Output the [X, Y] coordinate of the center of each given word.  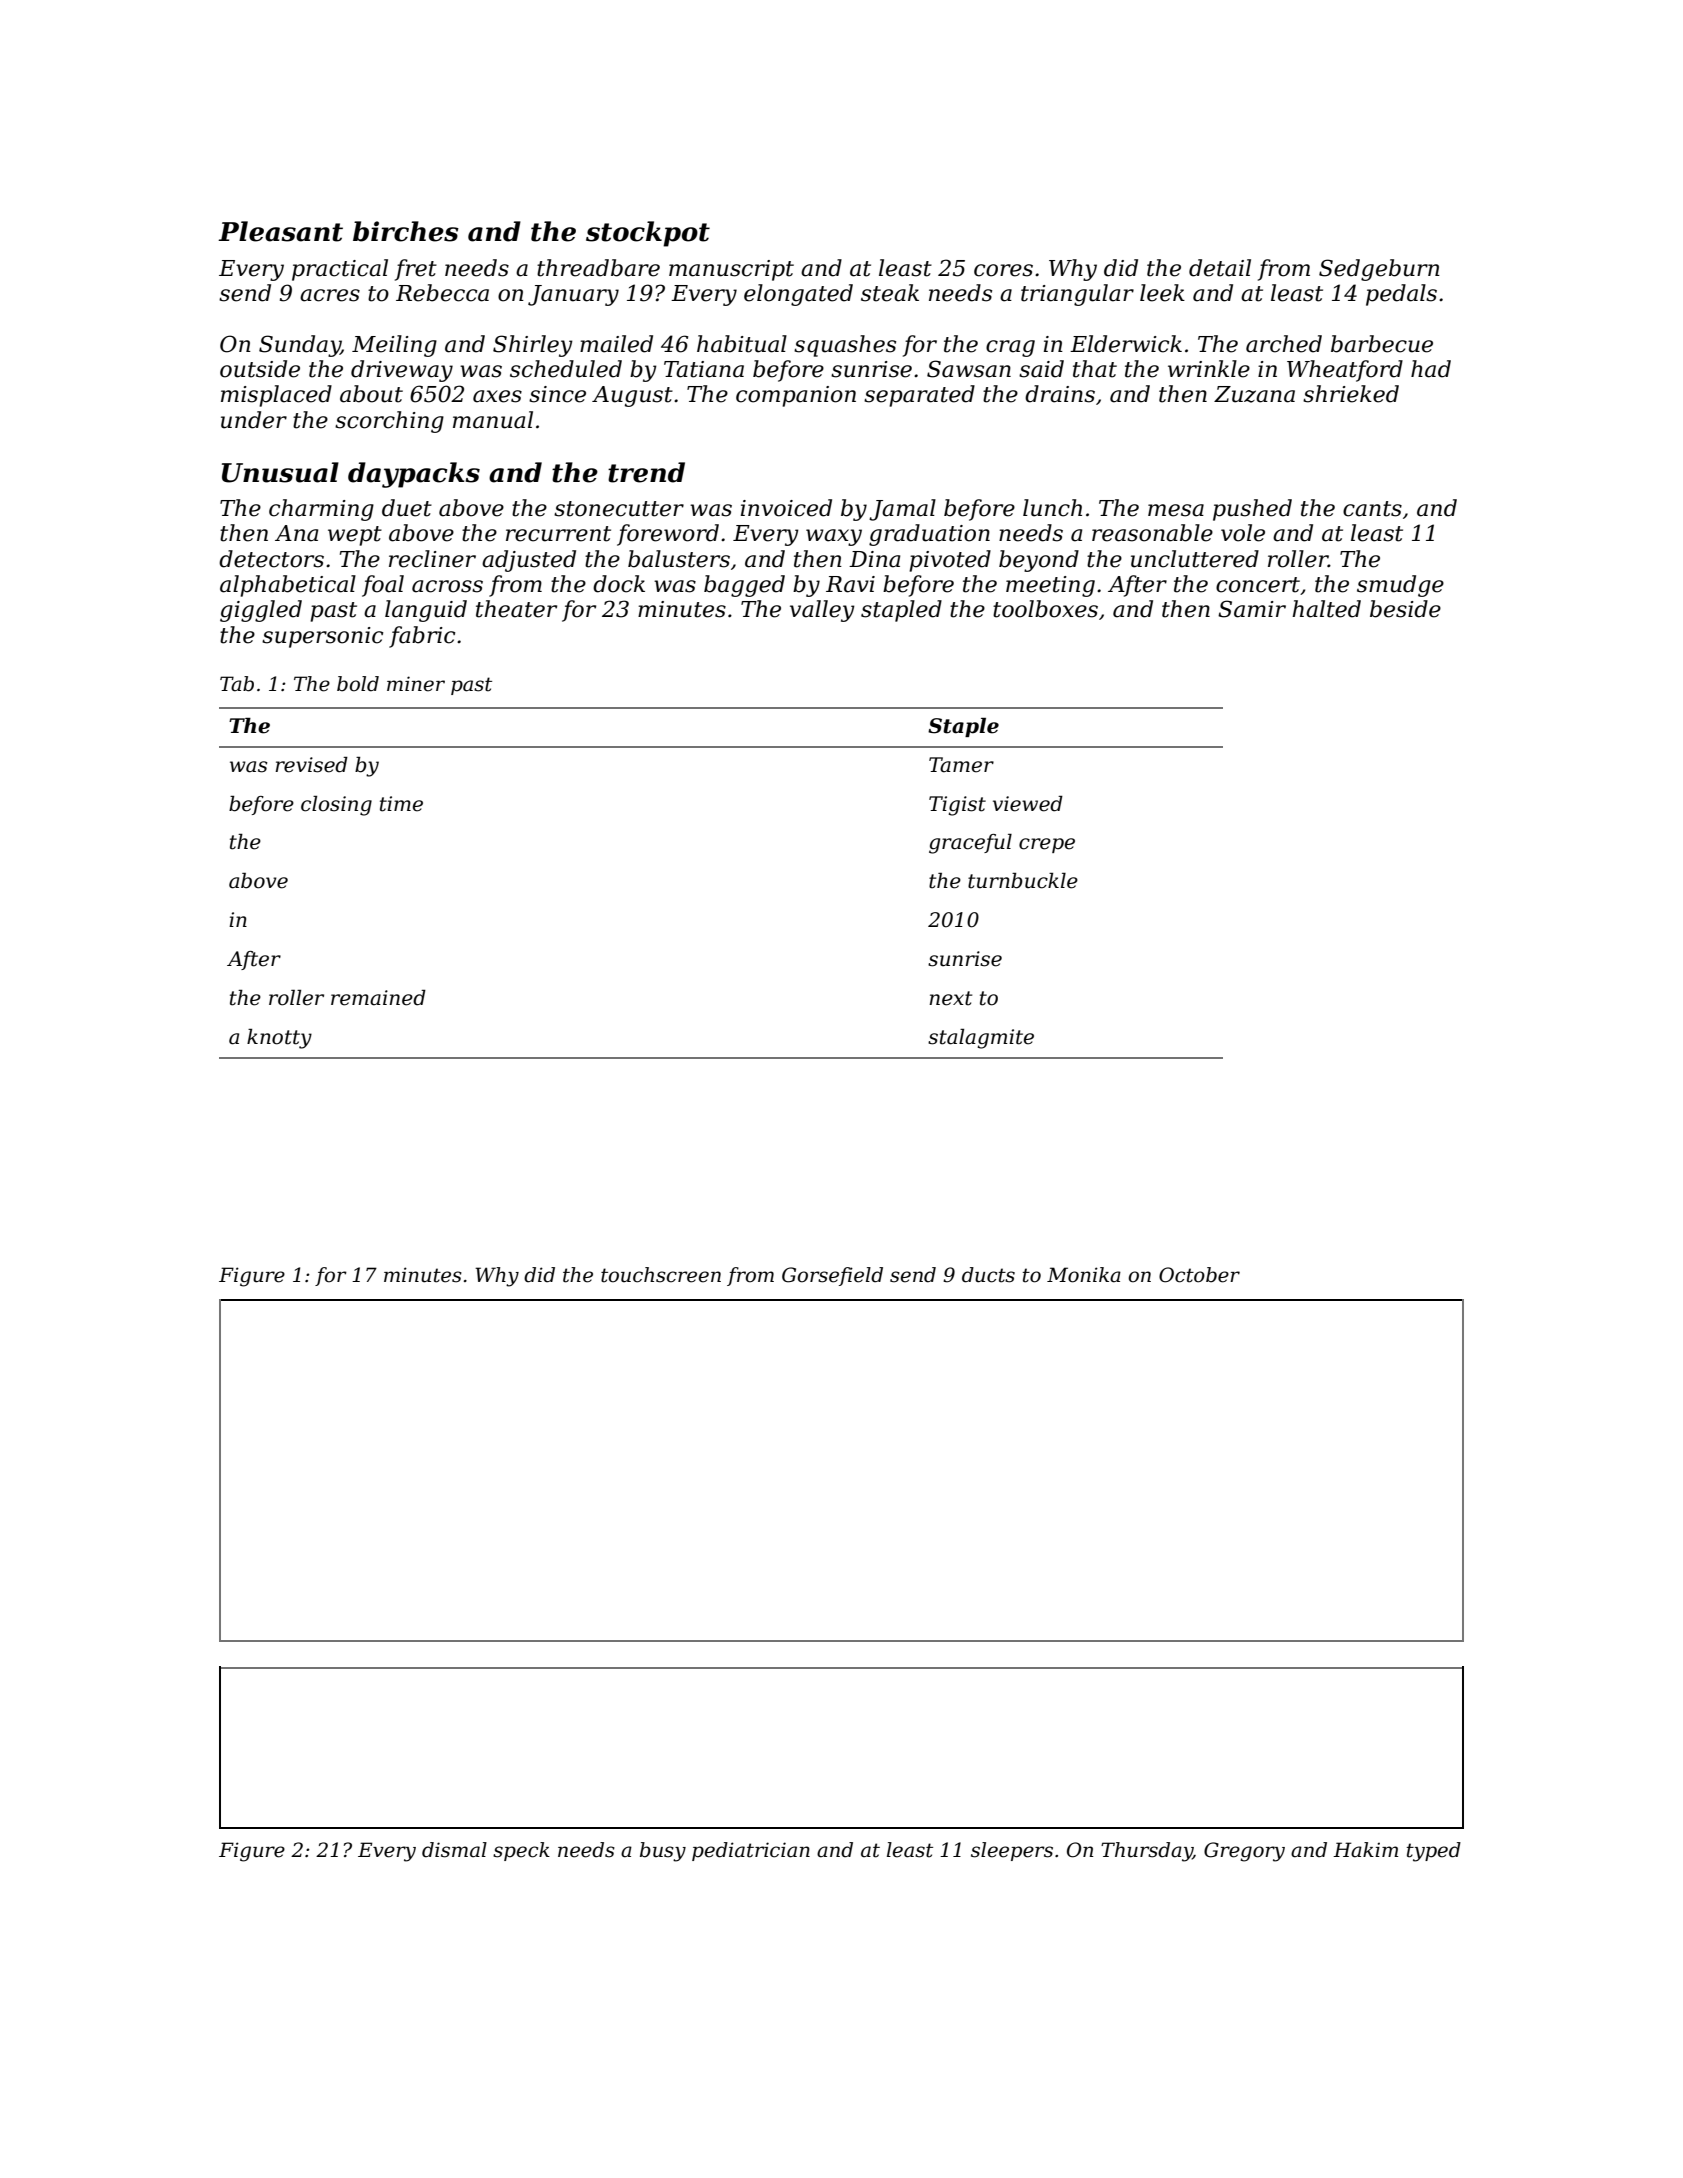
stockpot [648, 234]
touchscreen [661, 1275]
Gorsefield [832, 1276]
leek [1162, 293]
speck [521, 1851]
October [1199, 1275]
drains [1060, 394]
